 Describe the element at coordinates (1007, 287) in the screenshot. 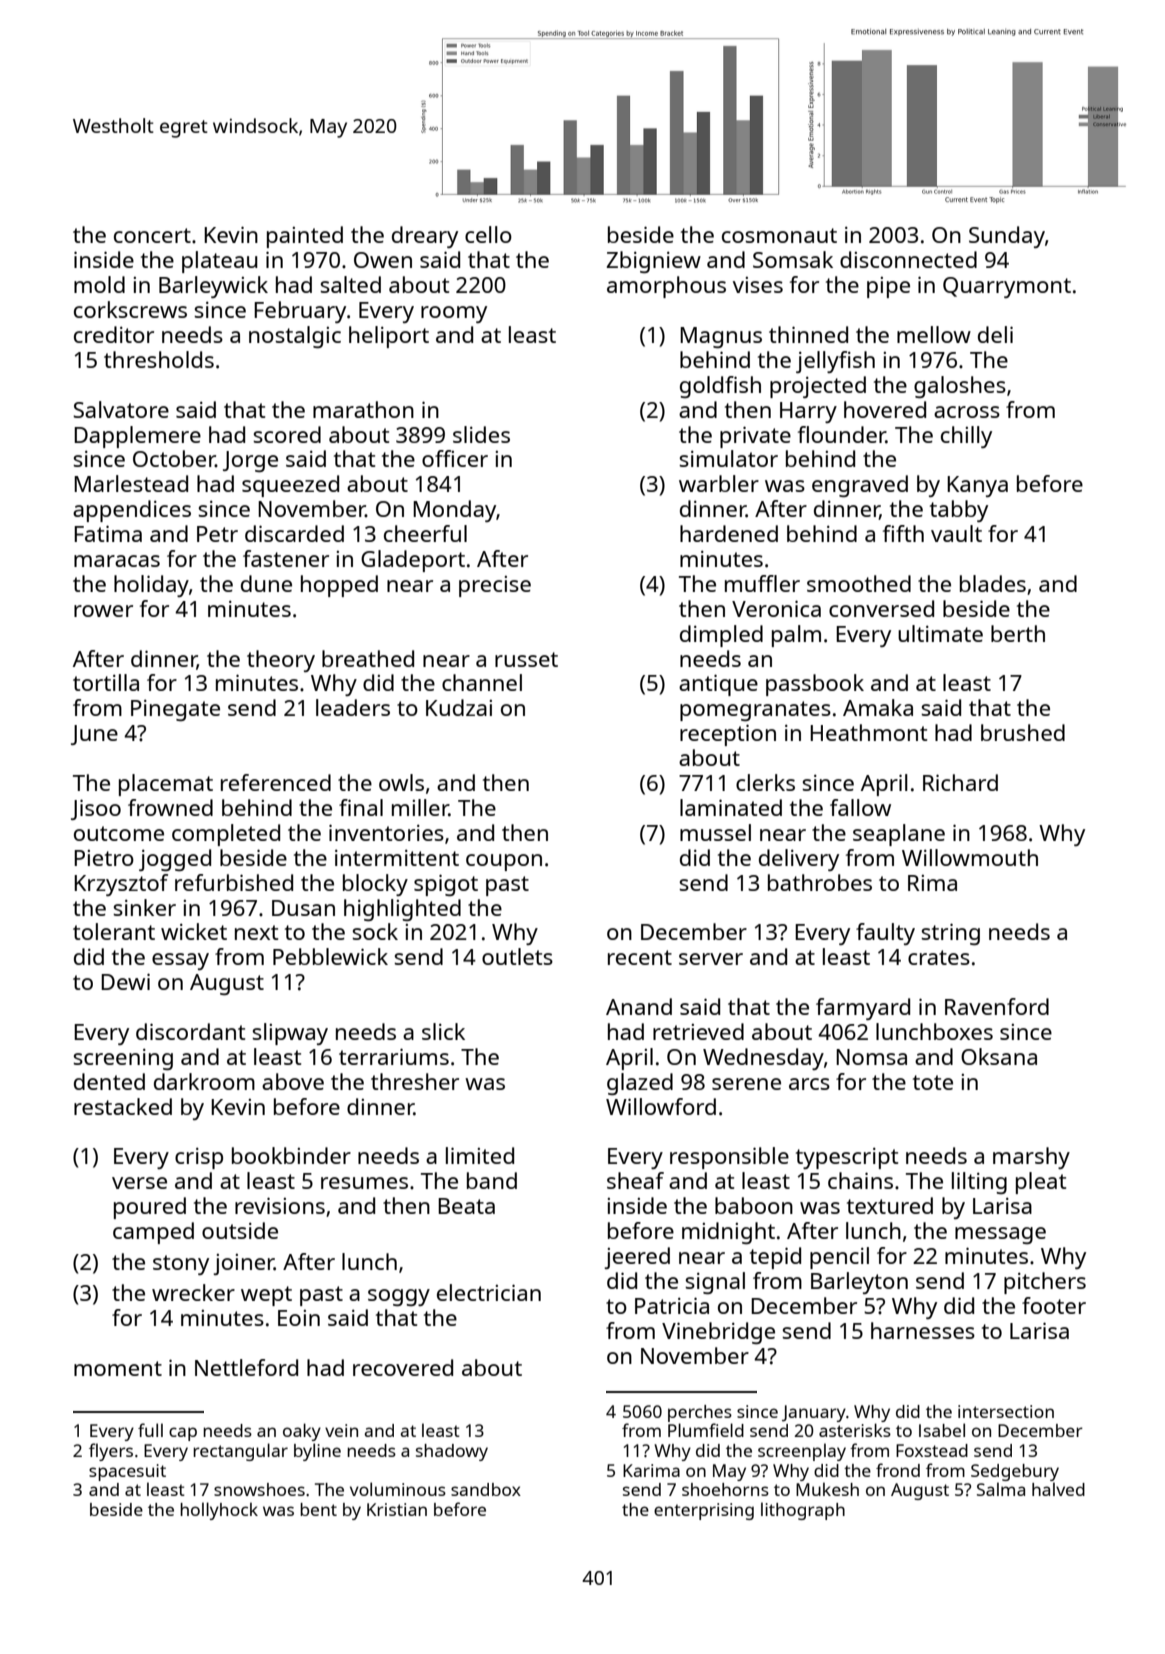

I see `Quarrymont` at that location.
